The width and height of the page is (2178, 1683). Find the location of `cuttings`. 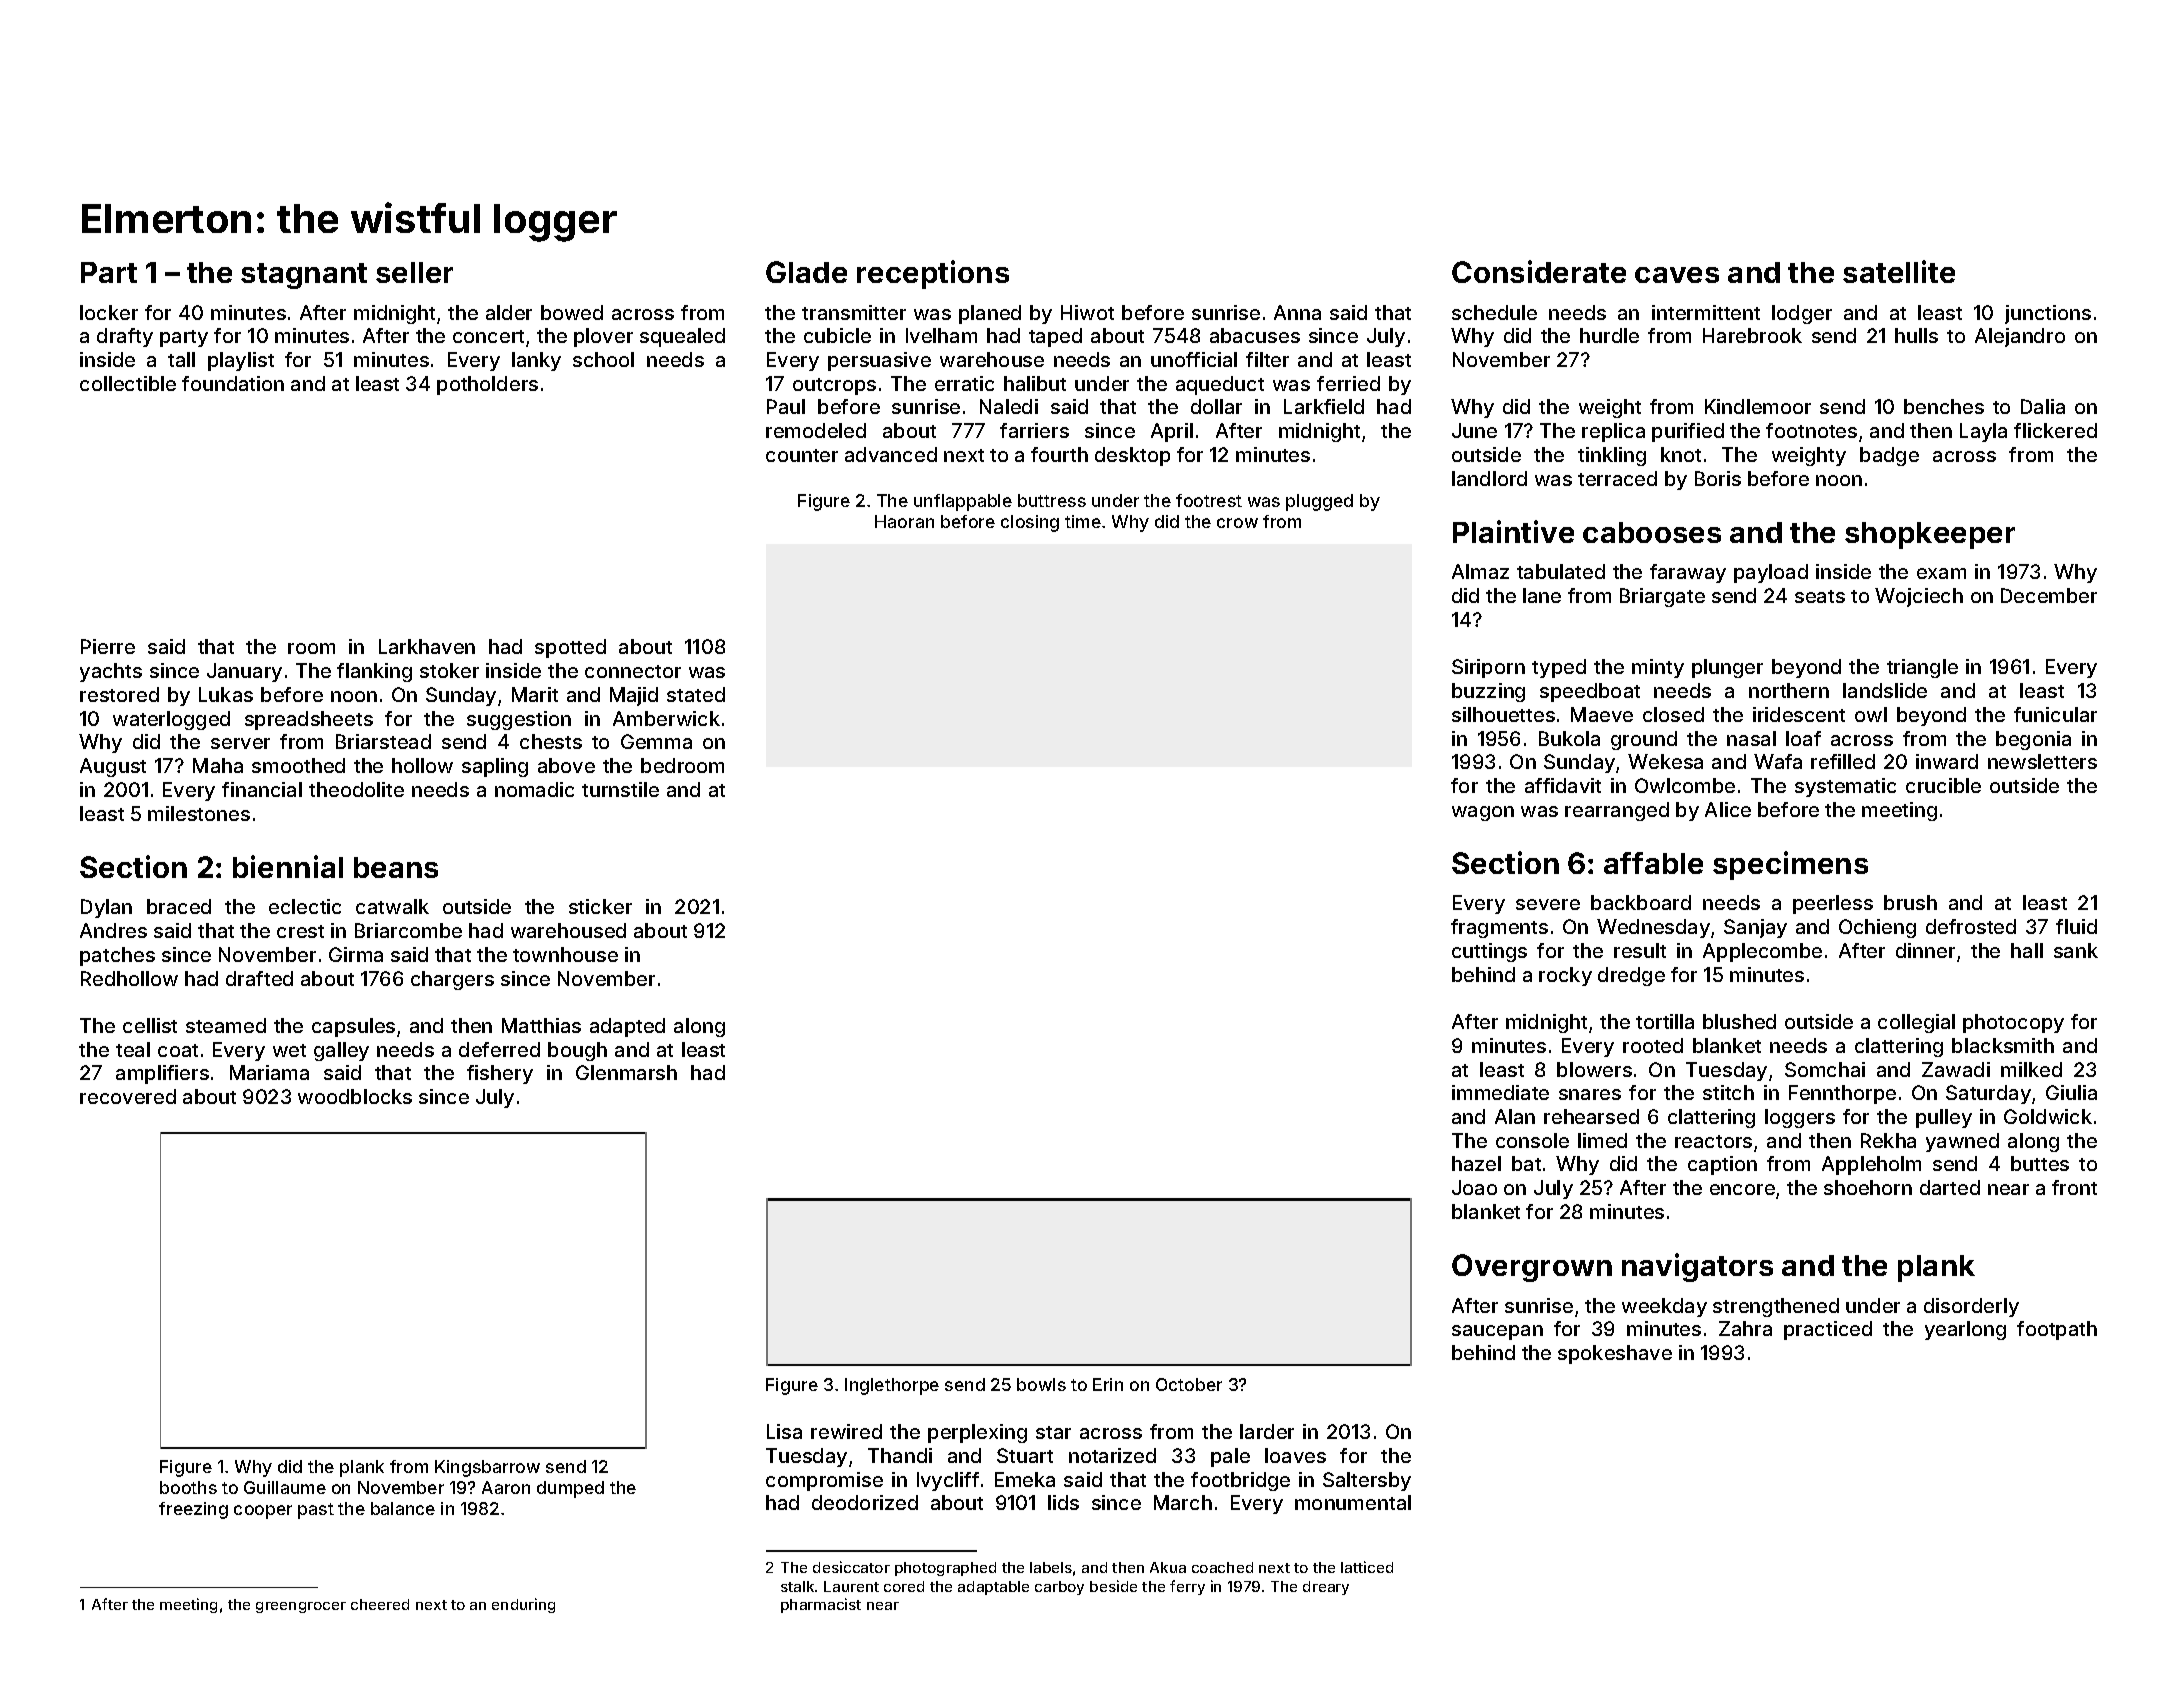

cuttings is located at coordinates (1489, 952).
